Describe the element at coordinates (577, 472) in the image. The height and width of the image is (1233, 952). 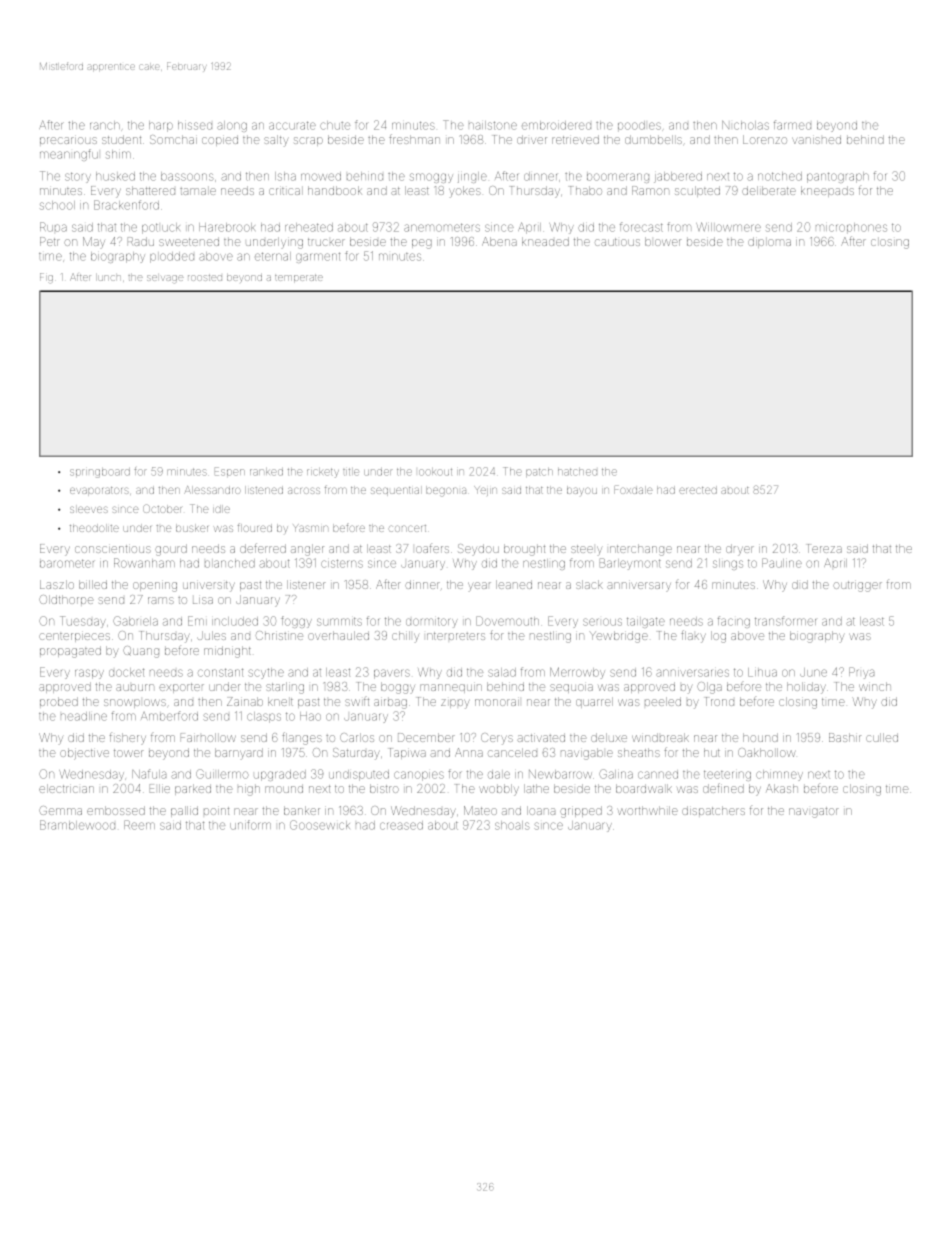
I see `hatched` at that location.
